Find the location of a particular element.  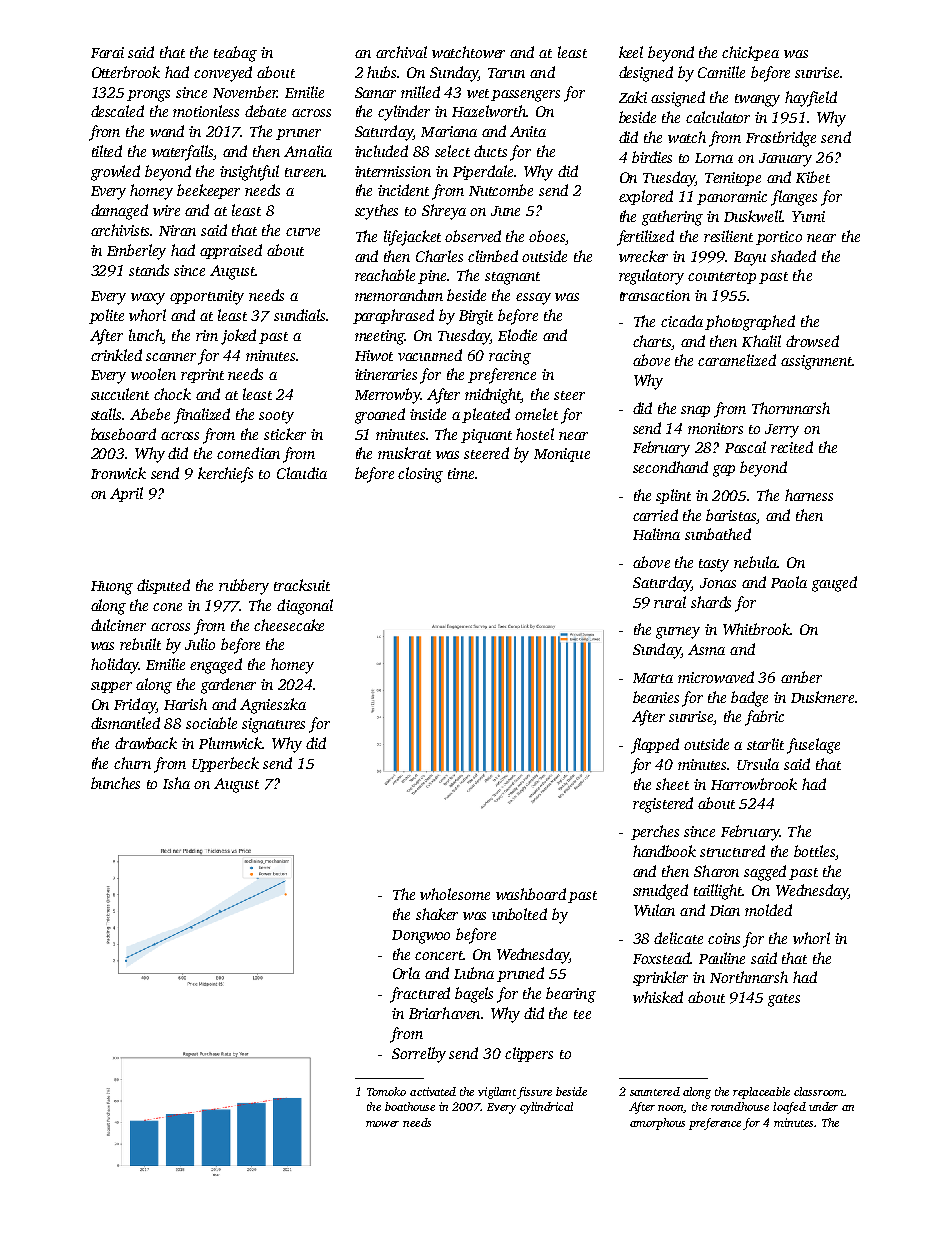

Marta is located at coordinates (653, 678).
